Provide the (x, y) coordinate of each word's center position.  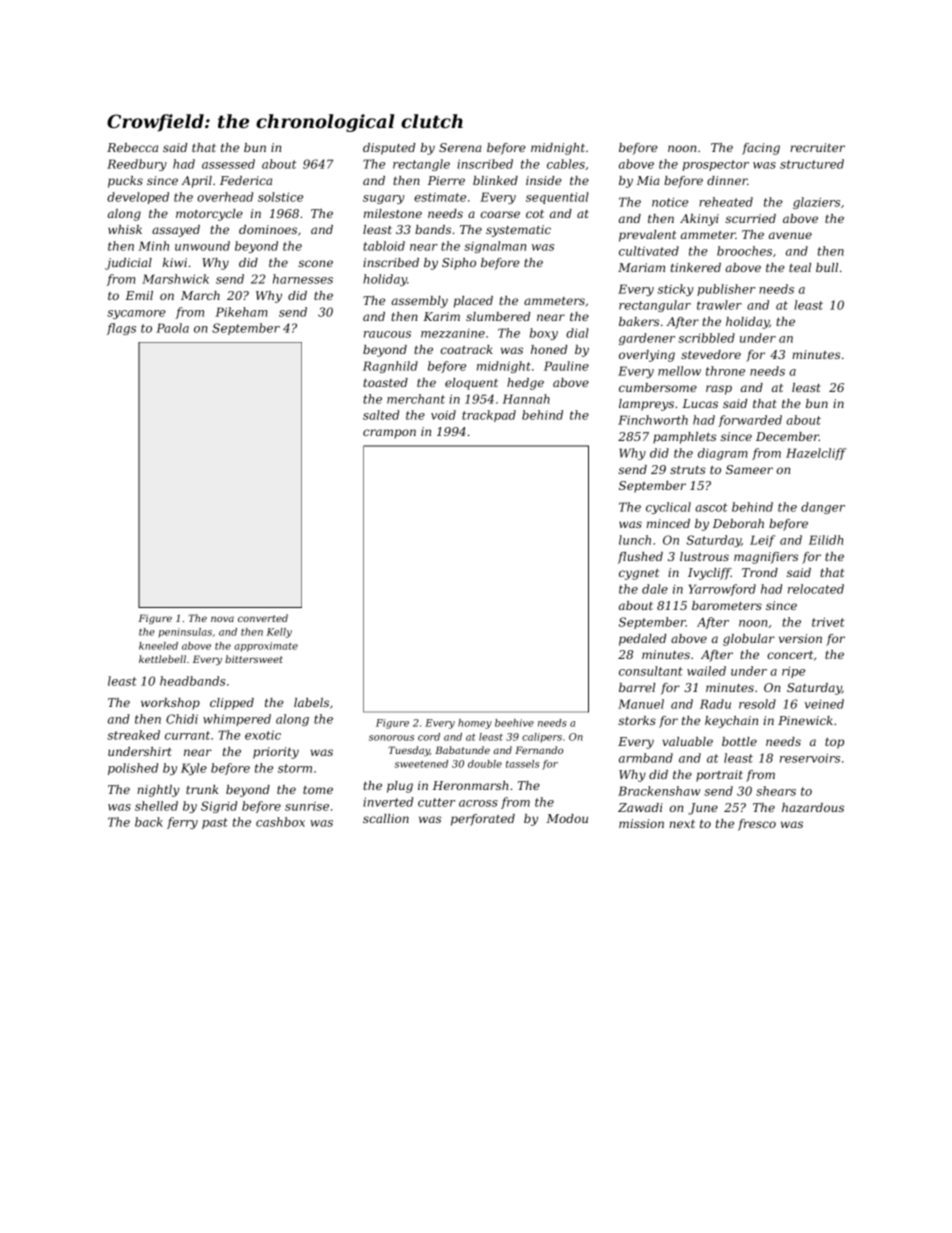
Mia (648, 180)
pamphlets (684, 438)
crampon (389, 434)
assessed (228, 164)
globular (749, 640)
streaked (133, 735)
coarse (500, 214)
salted (381, 415)
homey (475, 724)
